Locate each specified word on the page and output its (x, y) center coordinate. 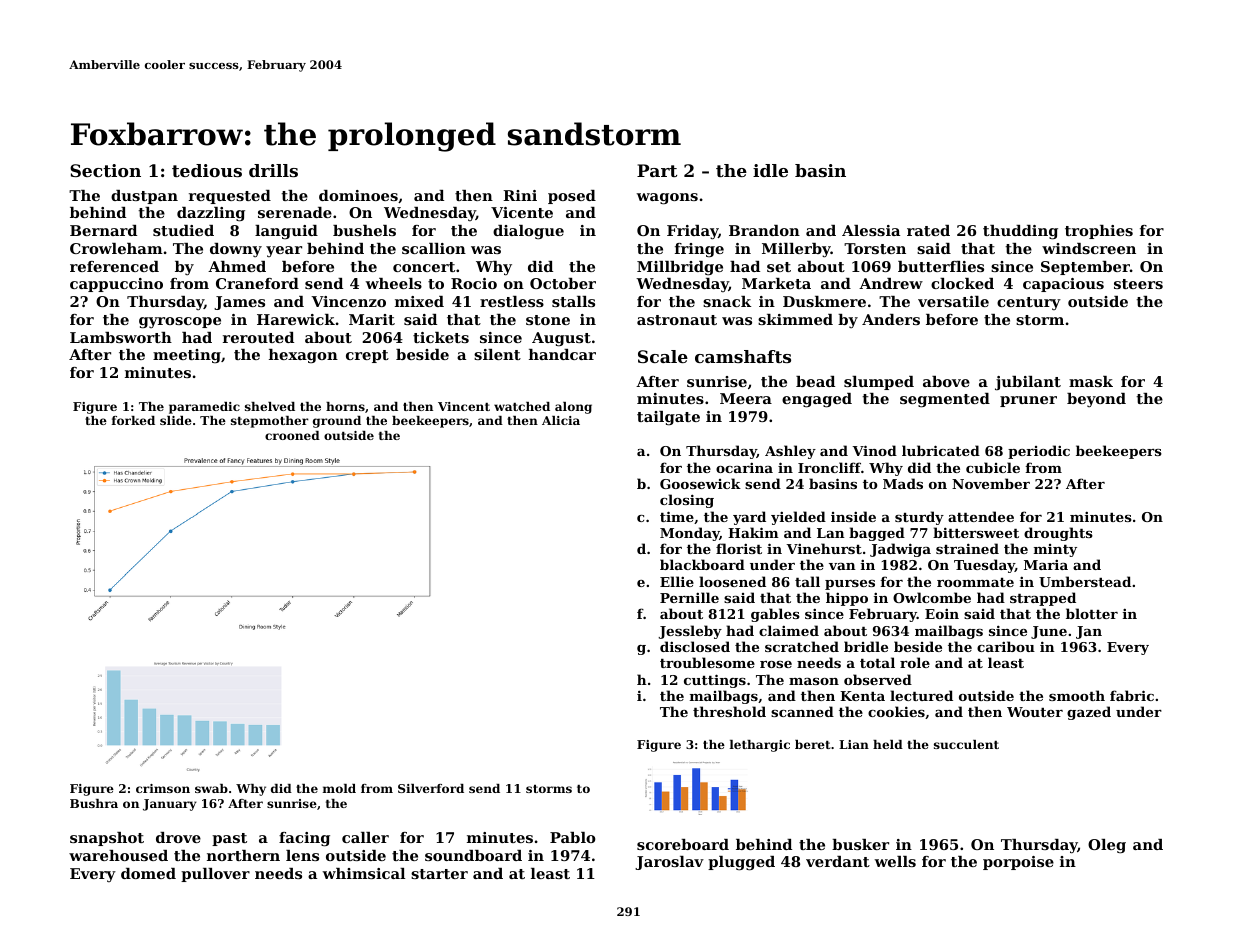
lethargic (760, 746)
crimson (163, 788)
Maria (1046, 565)
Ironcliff (829, 467)
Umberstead (1085, 581)
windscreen (1089, 248)
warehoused (118, 855)
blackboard (702, 564)
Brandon (764, 230)
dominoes (358, 195)
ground (337, 422)
